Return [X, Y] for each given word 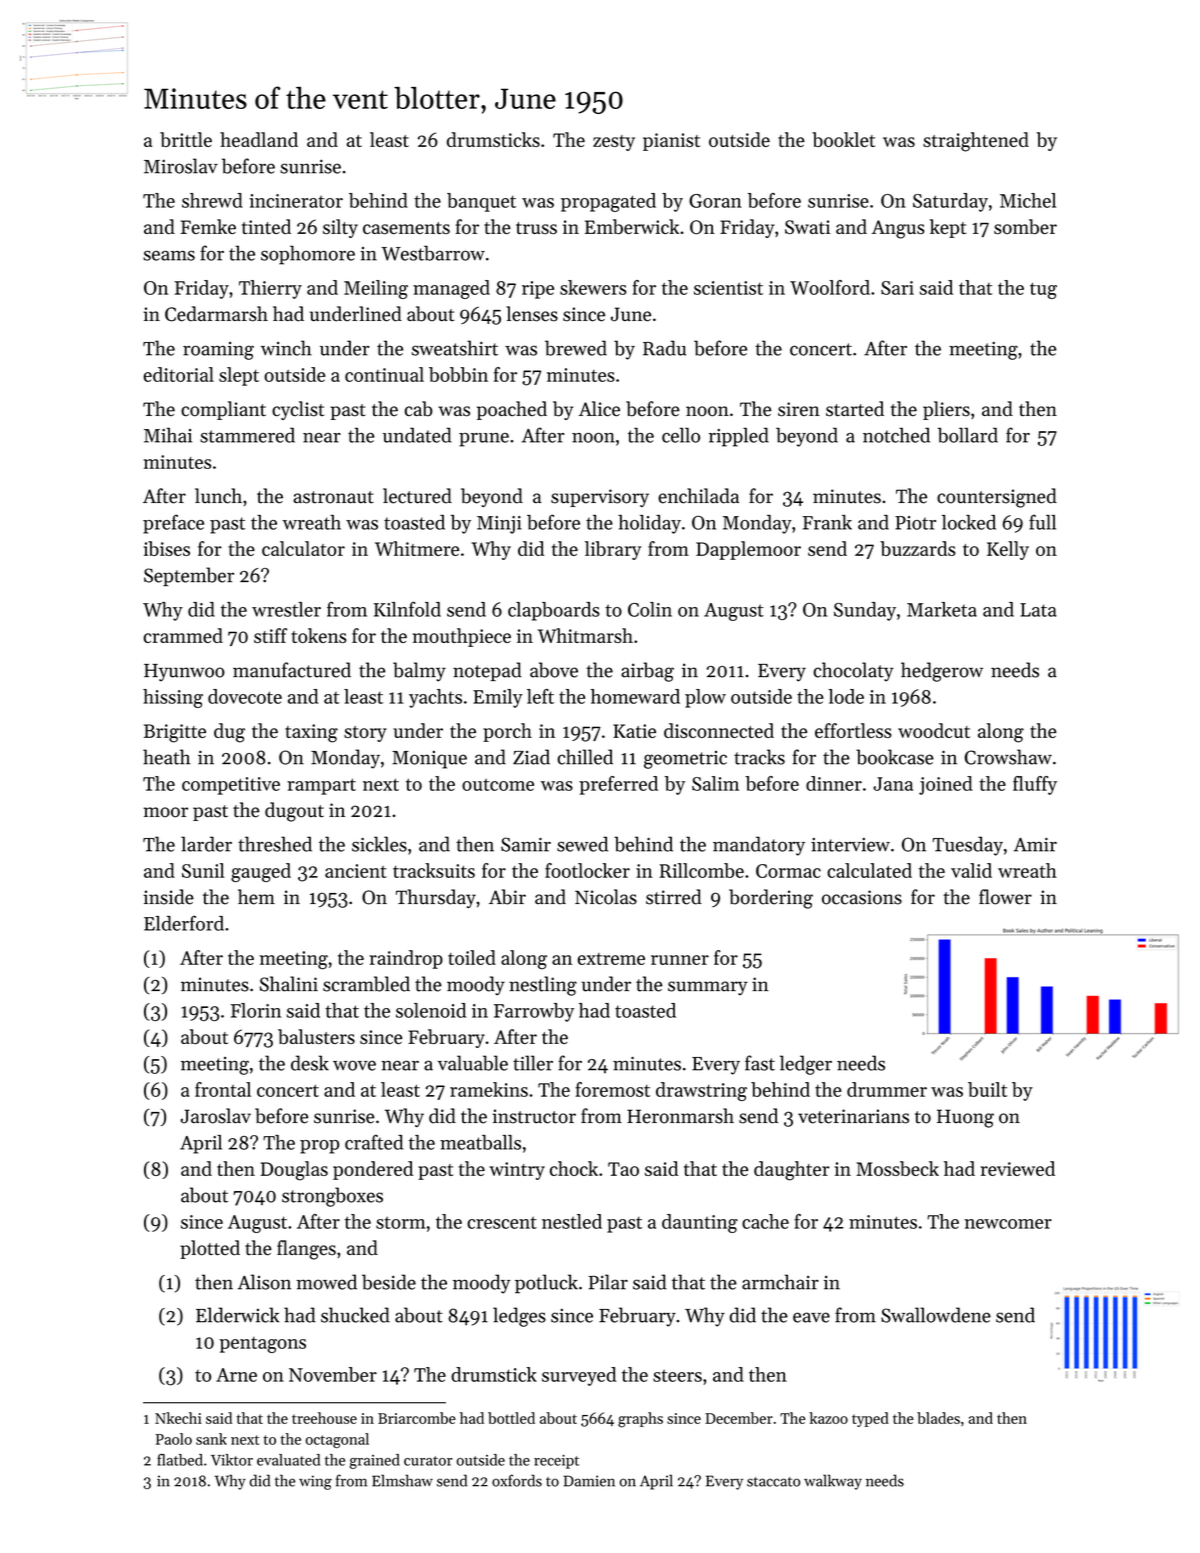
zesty [614, 143]
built [987, 1089]
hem [256, 897]
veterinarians [853, 1116]
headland [259, 139]
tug [1043, 290]
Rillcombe [702, 870]
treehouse [324, 1418]
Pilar [608, 1282]
